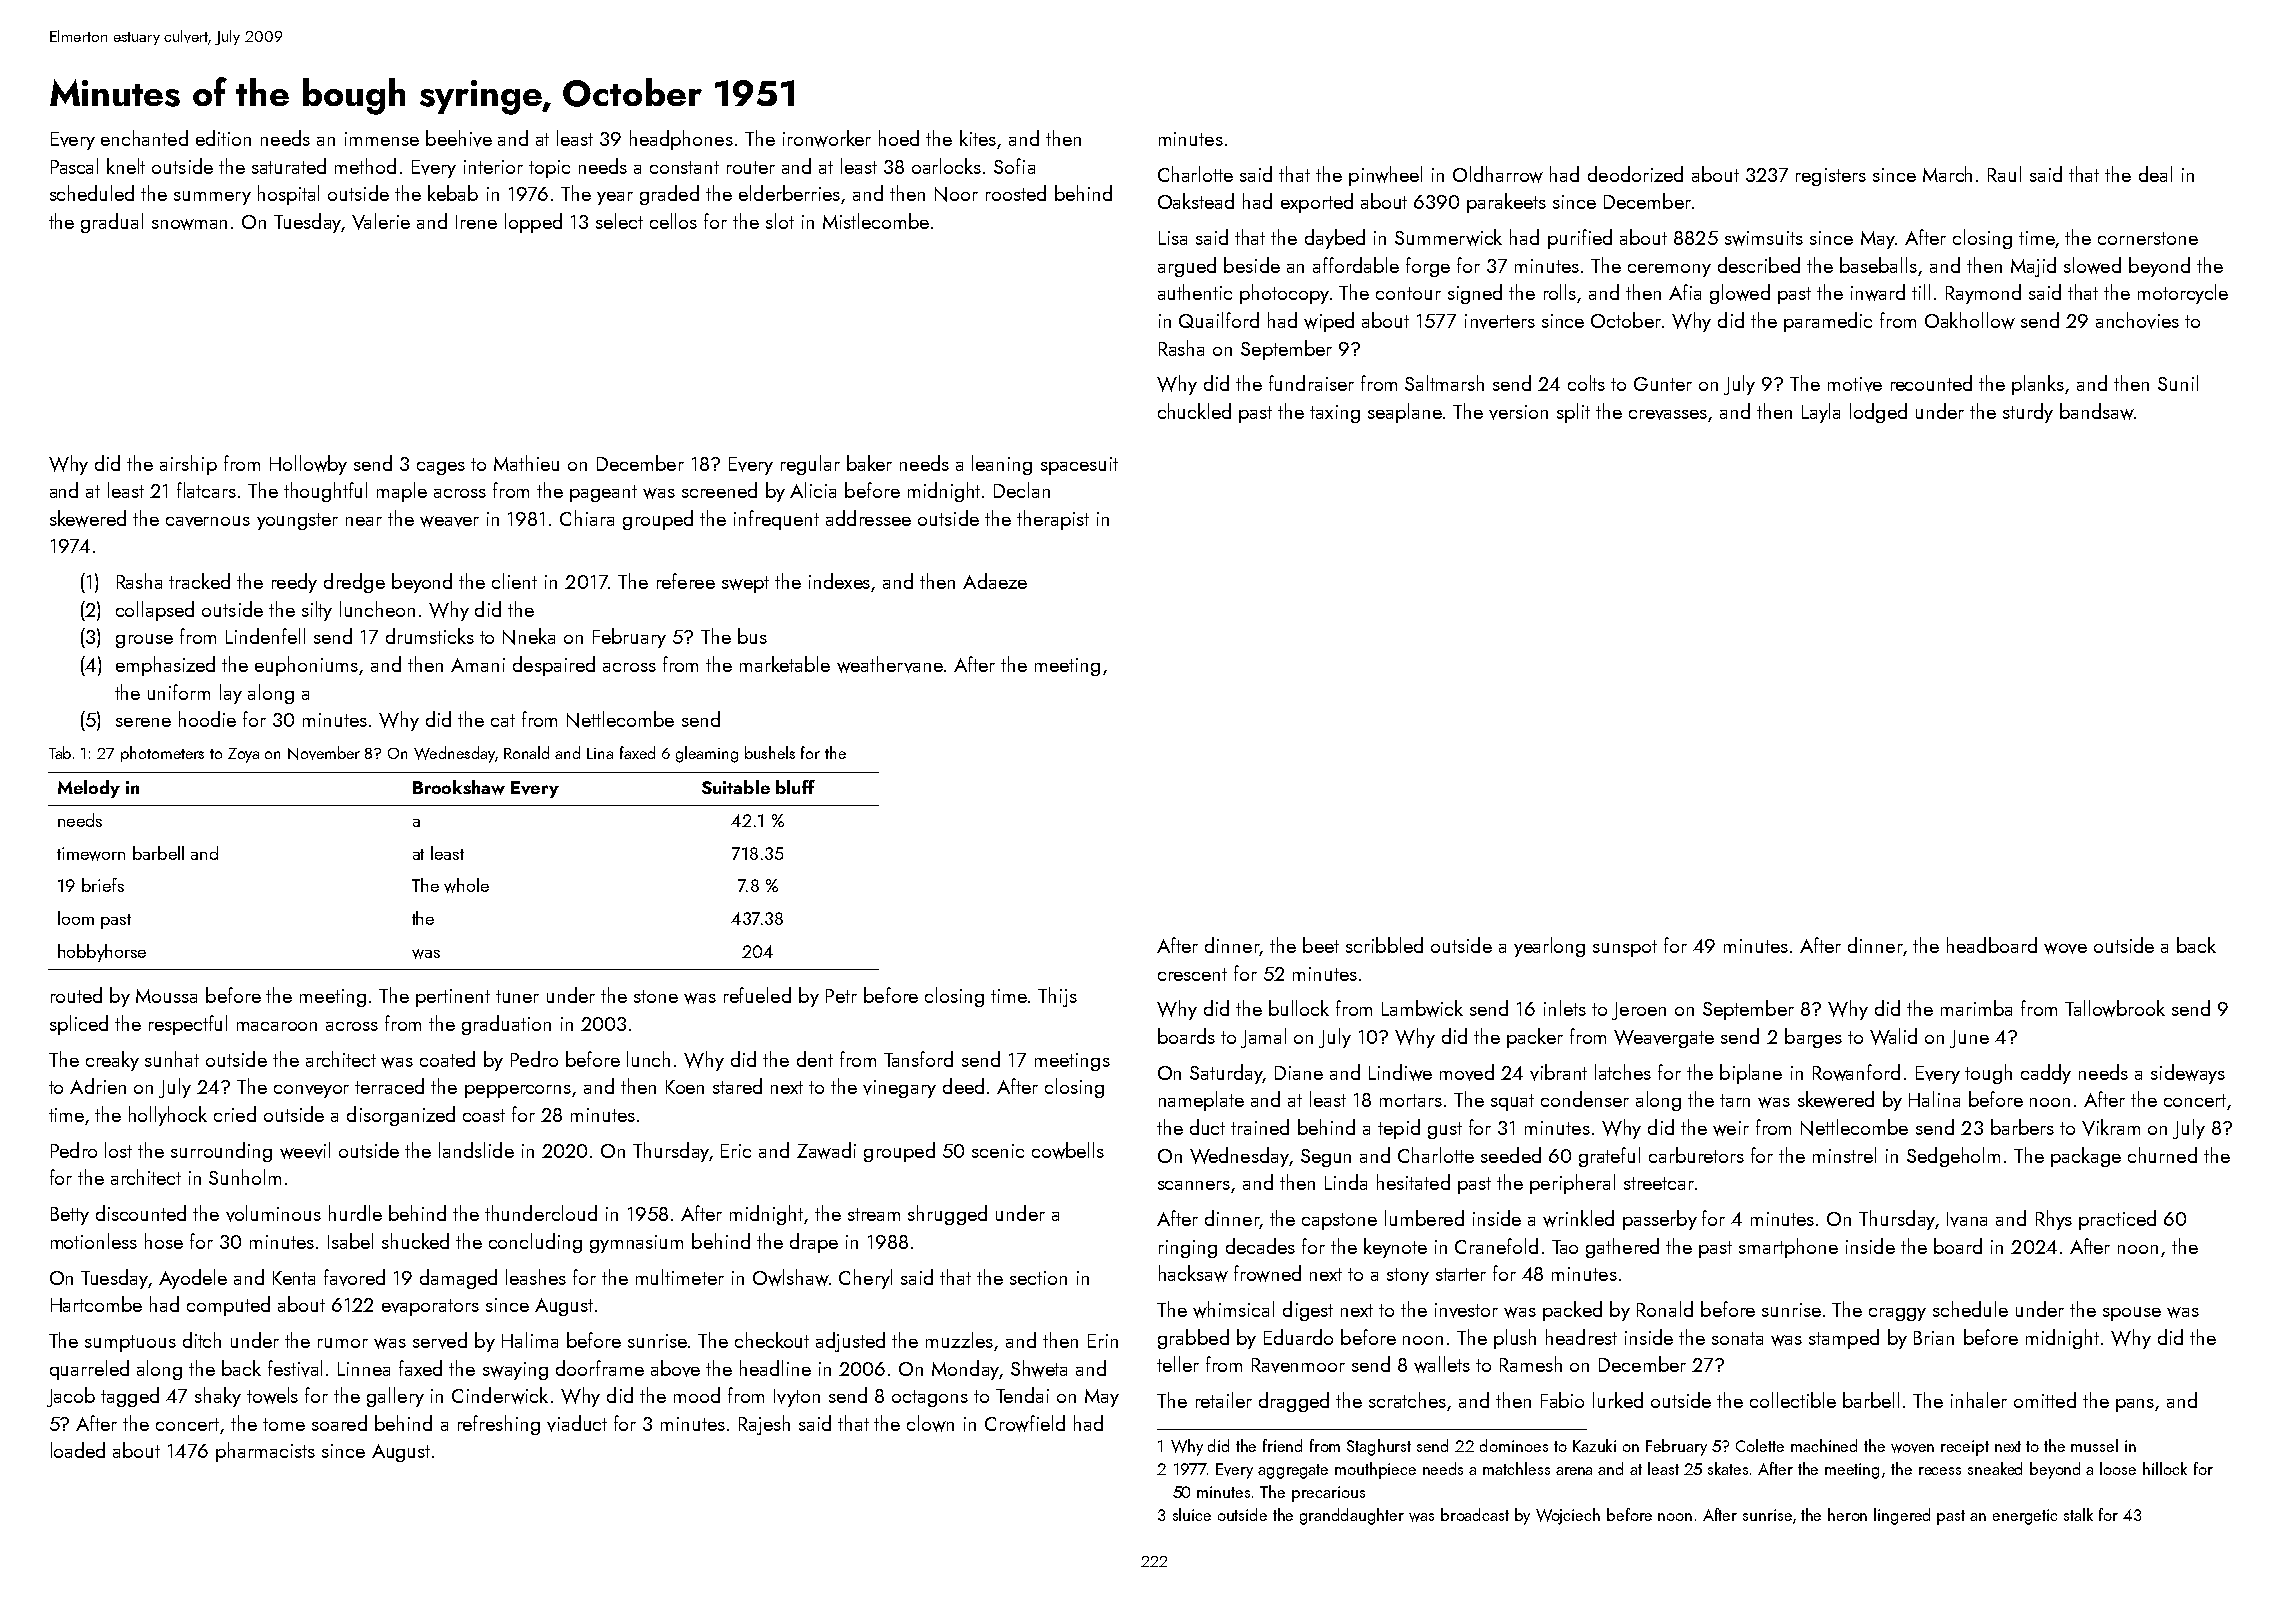  I want to click on paramedic, so click(1828, 322).
